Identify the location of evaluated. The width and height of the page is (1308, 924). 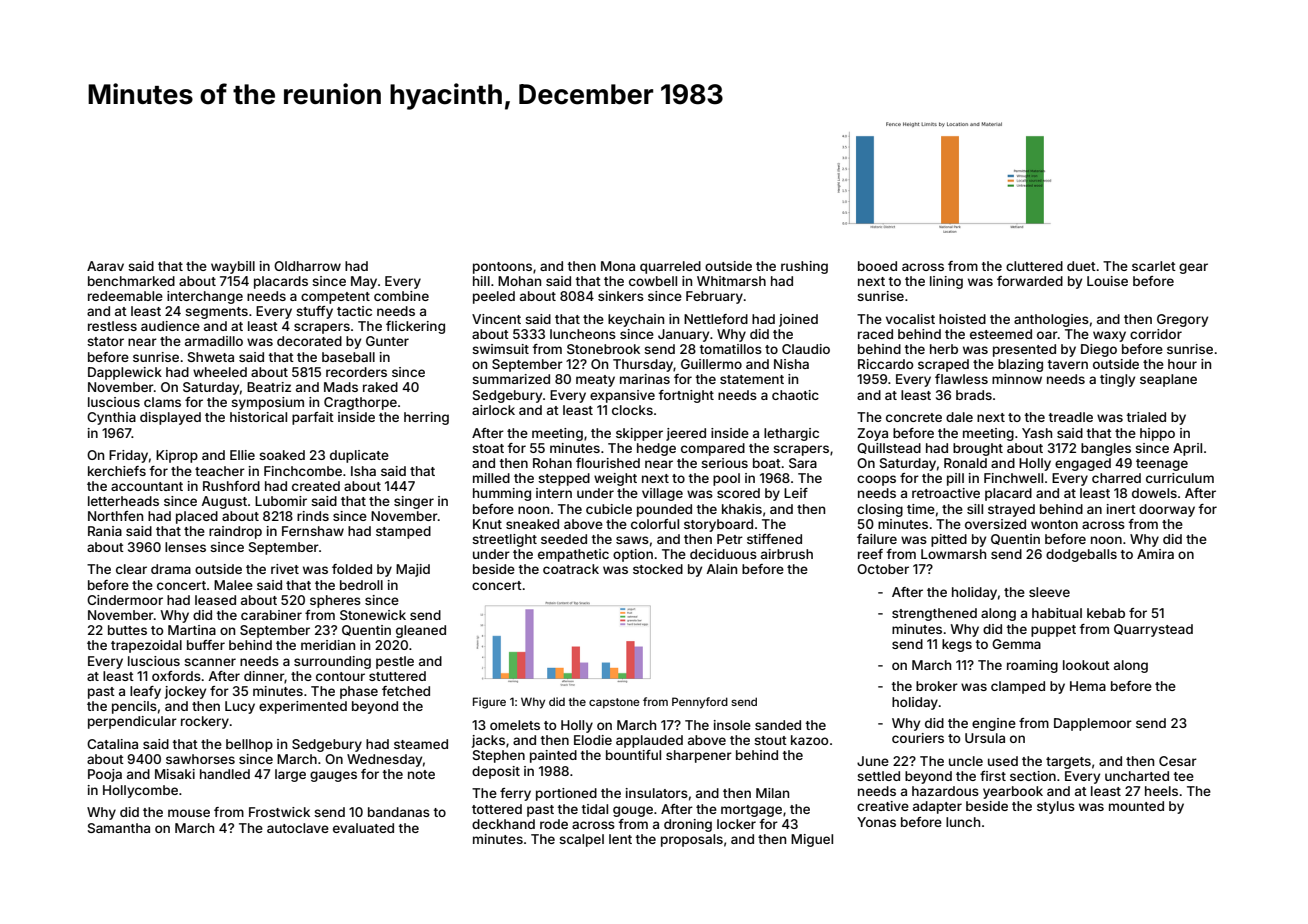
(363, 828).
